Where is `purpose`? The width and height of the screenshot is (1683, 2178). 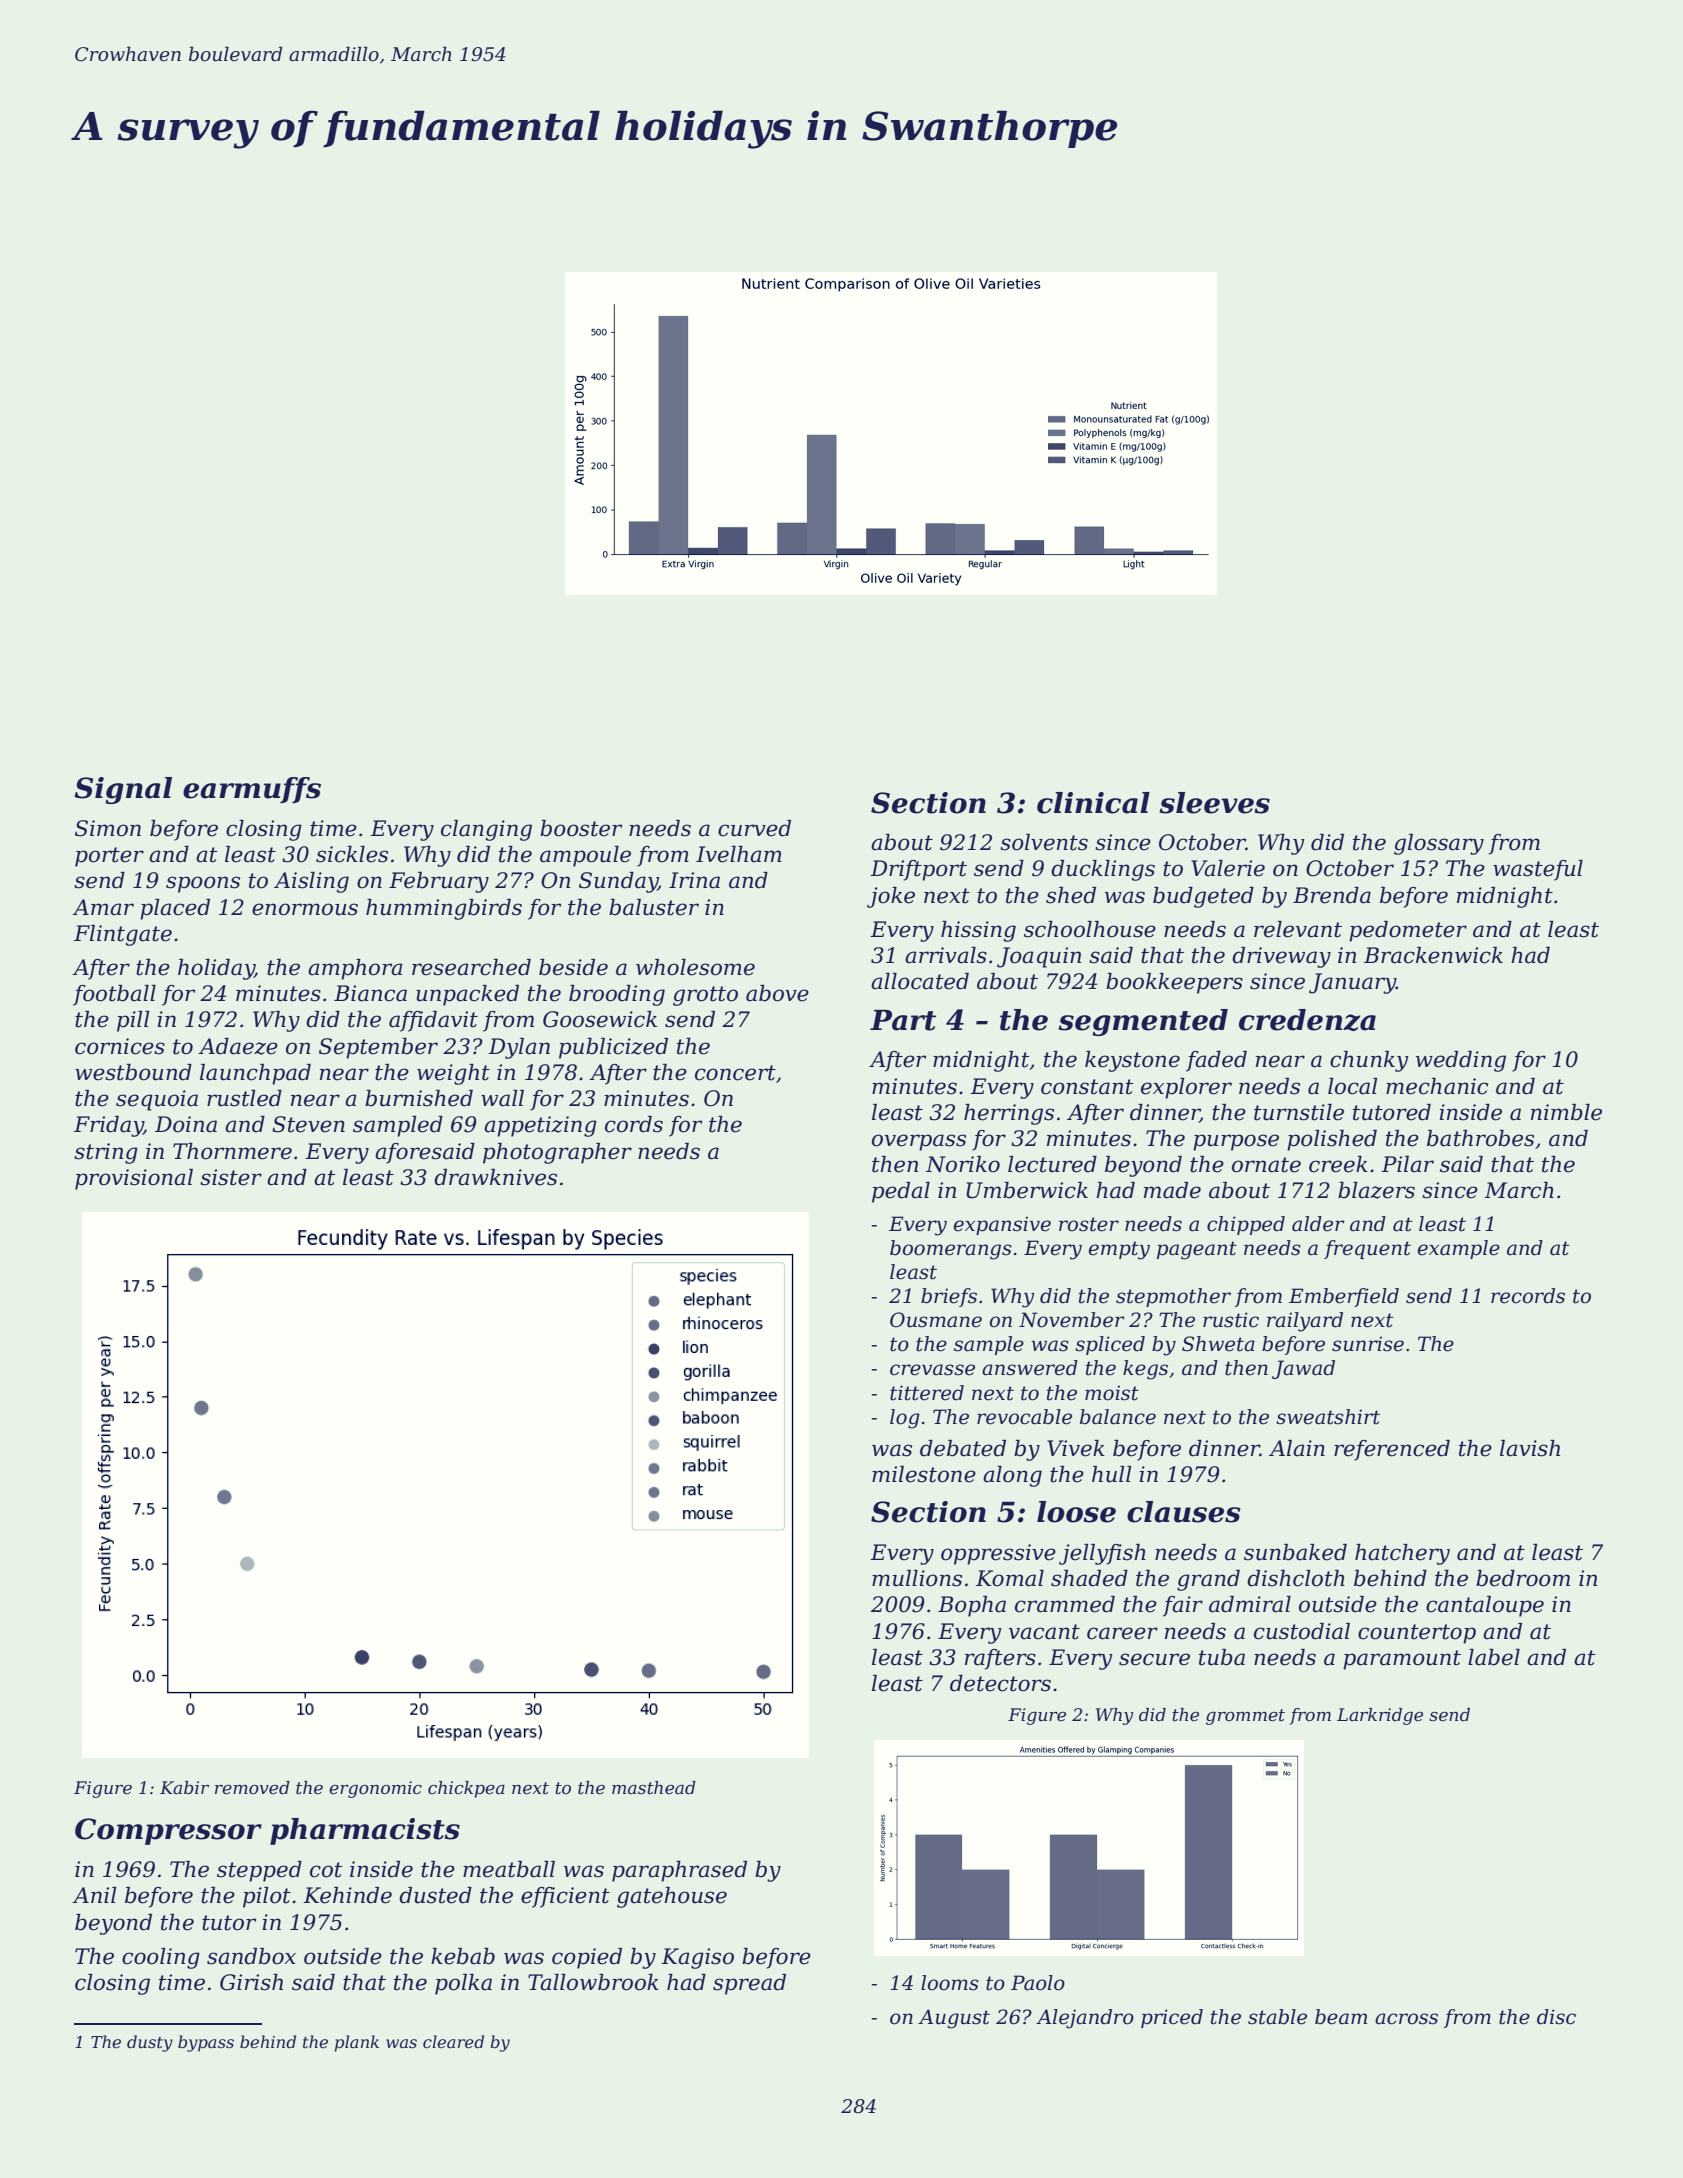 purpose is located at coordinates (1236, 1142).
